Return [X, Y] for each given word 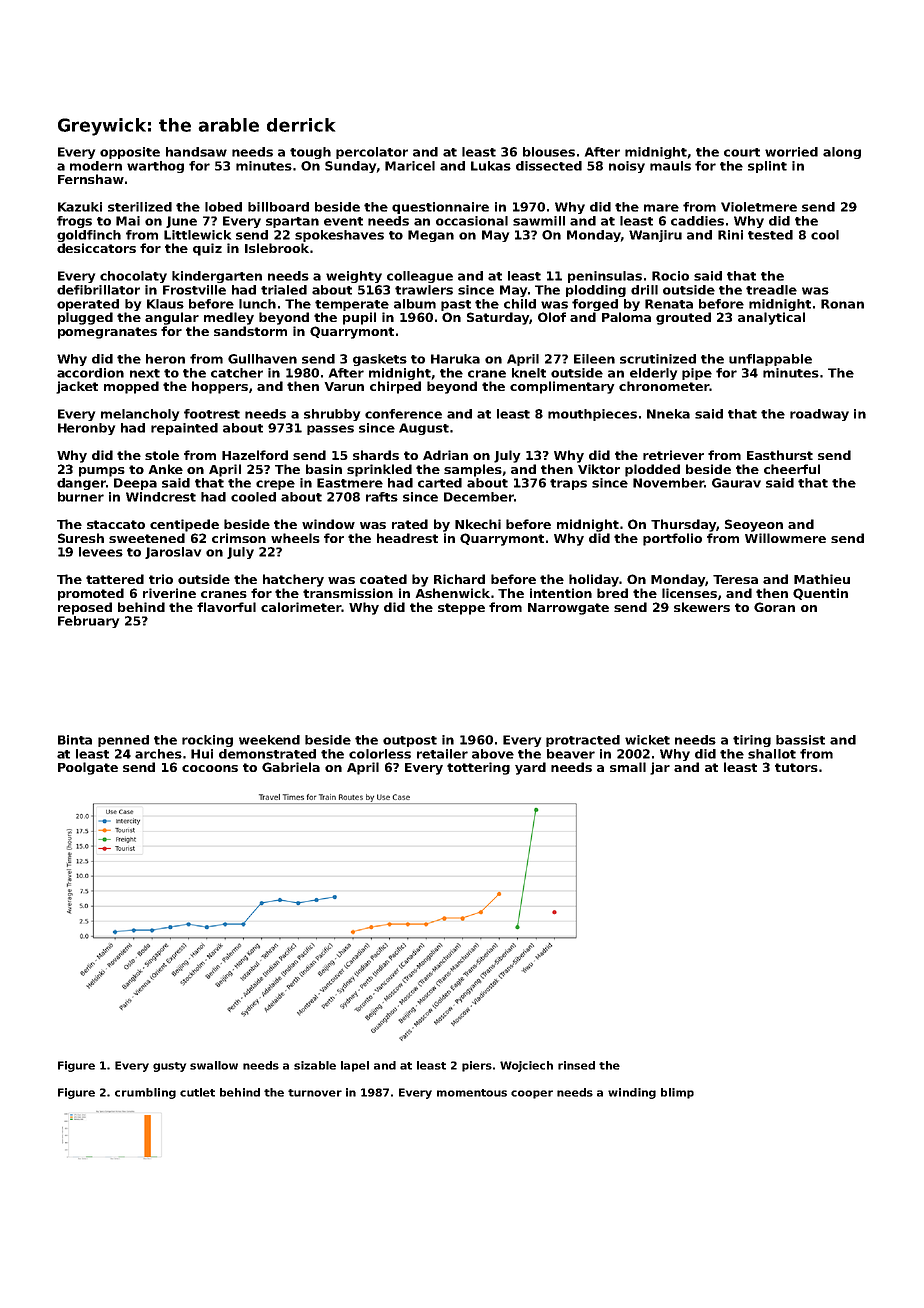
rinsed [576, 1065]
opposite [130, 153]
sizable [315, 1065]
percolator [372, 153]
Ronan [842, 304]
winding [632, 1093]
